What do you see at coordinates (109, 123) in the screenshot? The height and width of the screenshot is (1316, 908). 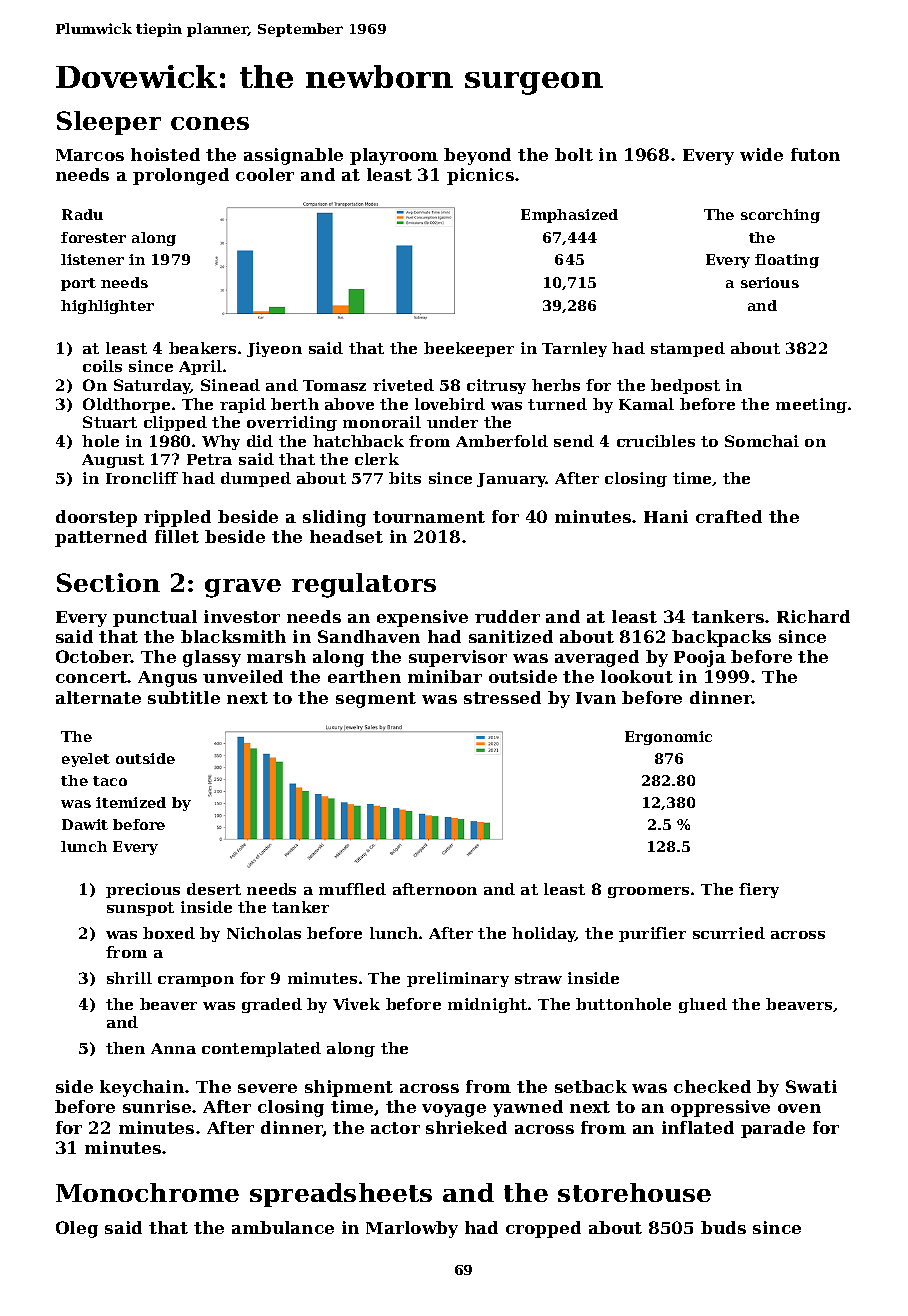 I see `Sleeper` at bounding box center [109, 123].
